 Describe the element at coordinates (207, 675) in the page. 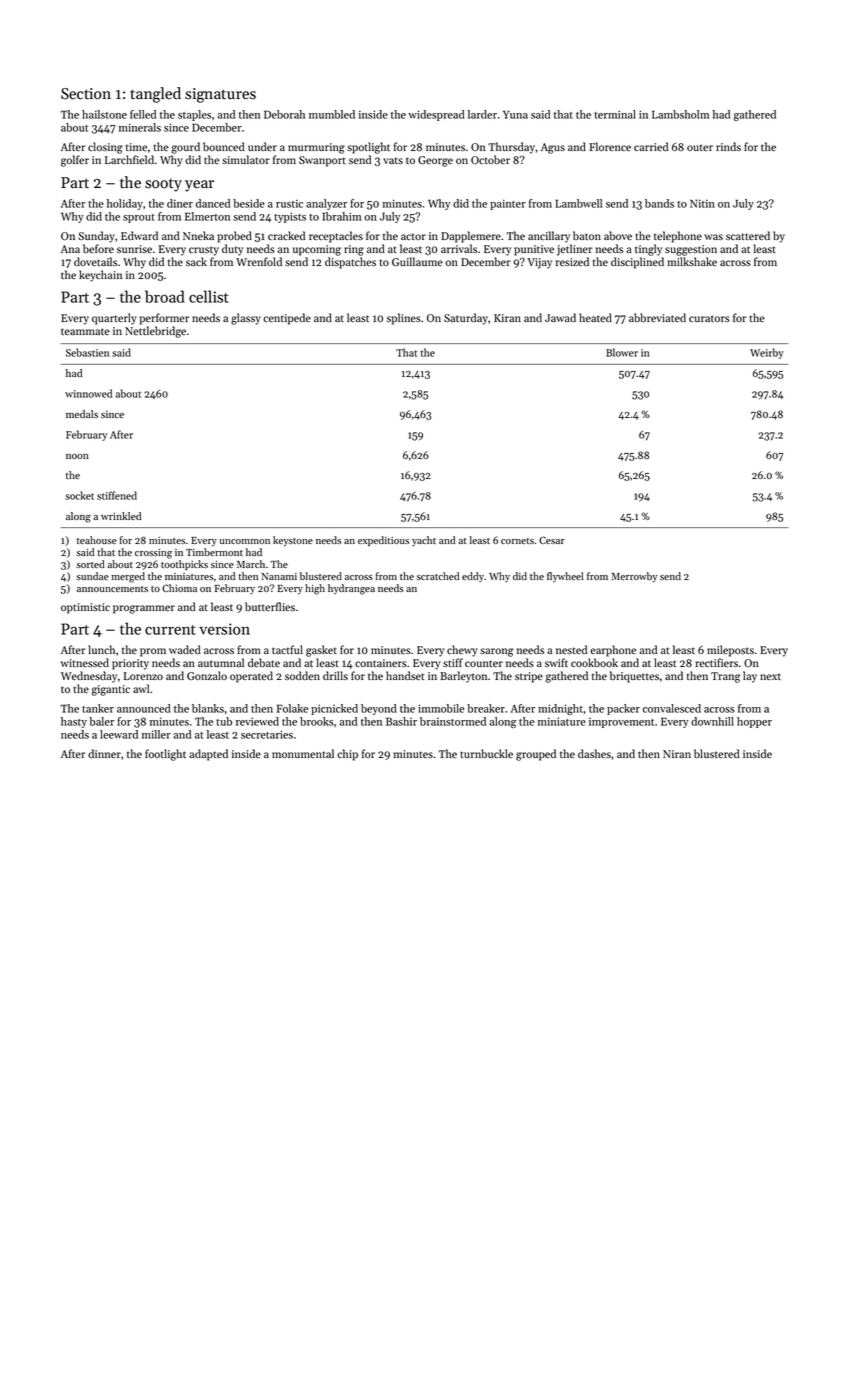

I see `Gonzalo` at that location.
